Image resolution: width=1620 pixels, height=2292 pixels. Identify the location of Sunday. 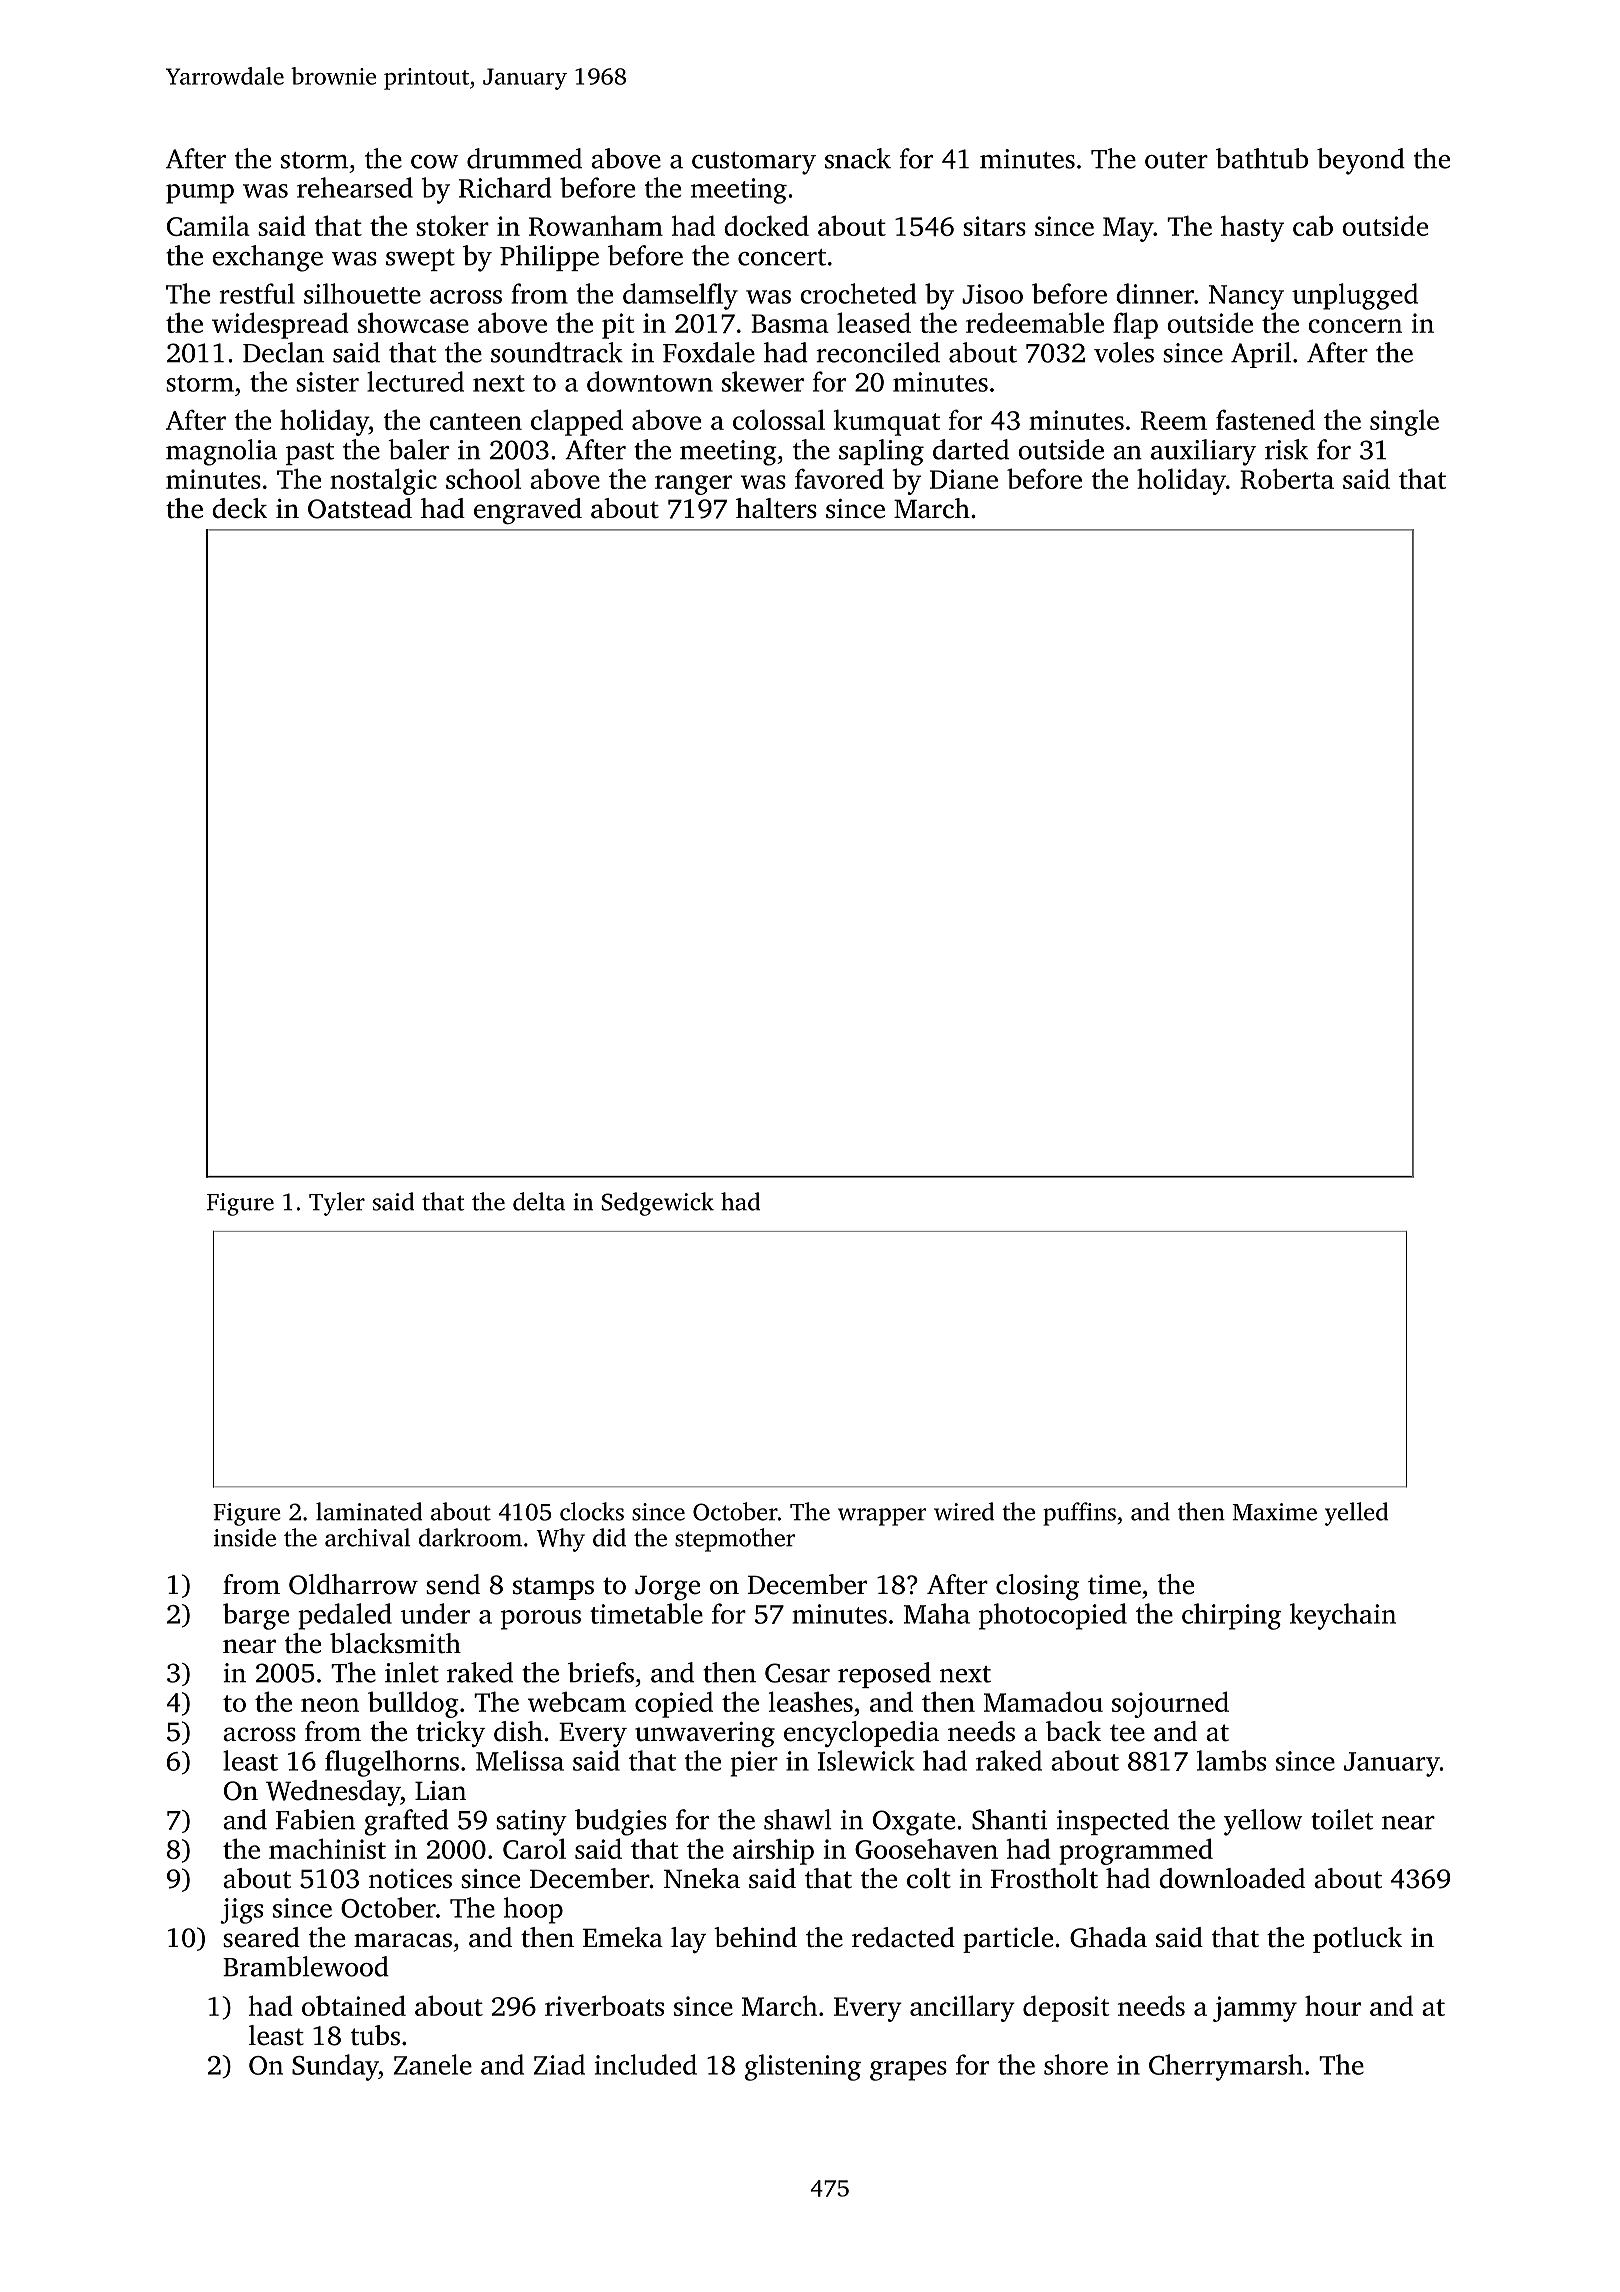
(335, 2067).
